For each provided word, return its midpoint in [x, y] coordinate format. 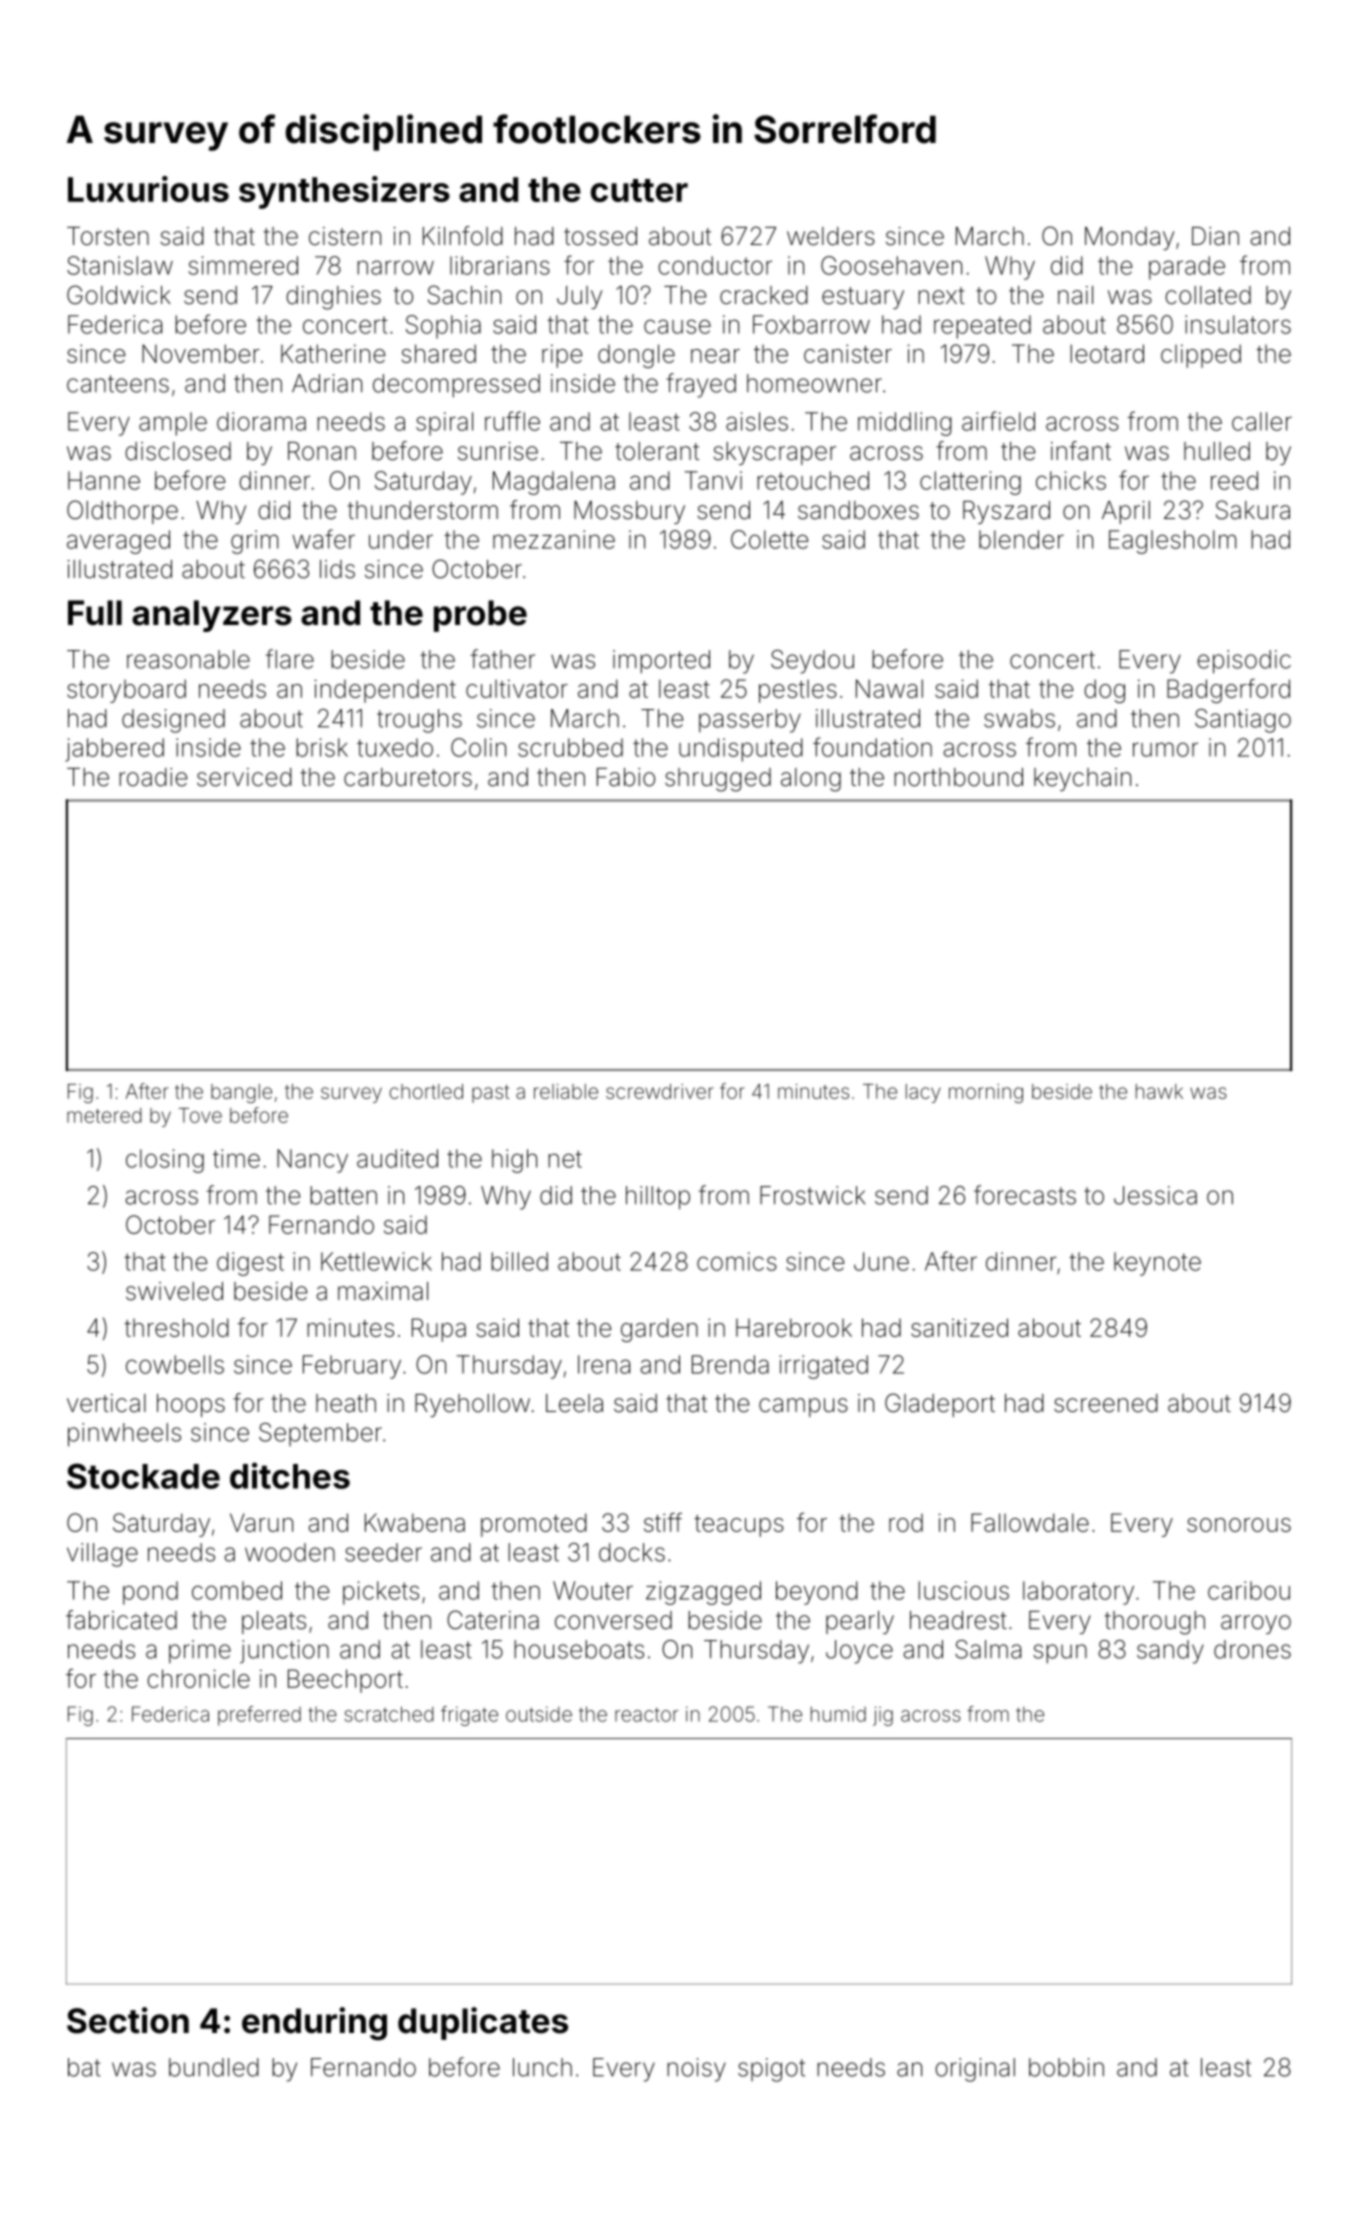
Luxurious [148, 189]
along [811, 780]
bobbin [1066, 2067]
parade [1187, 268]
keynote [1157, 1264]
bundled [214, 2067]
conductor [715, 265]
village [102, 1555]
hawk [1159, 1091]
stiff [663, 1522]
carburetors [408, 777]
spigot [771, 2070]
